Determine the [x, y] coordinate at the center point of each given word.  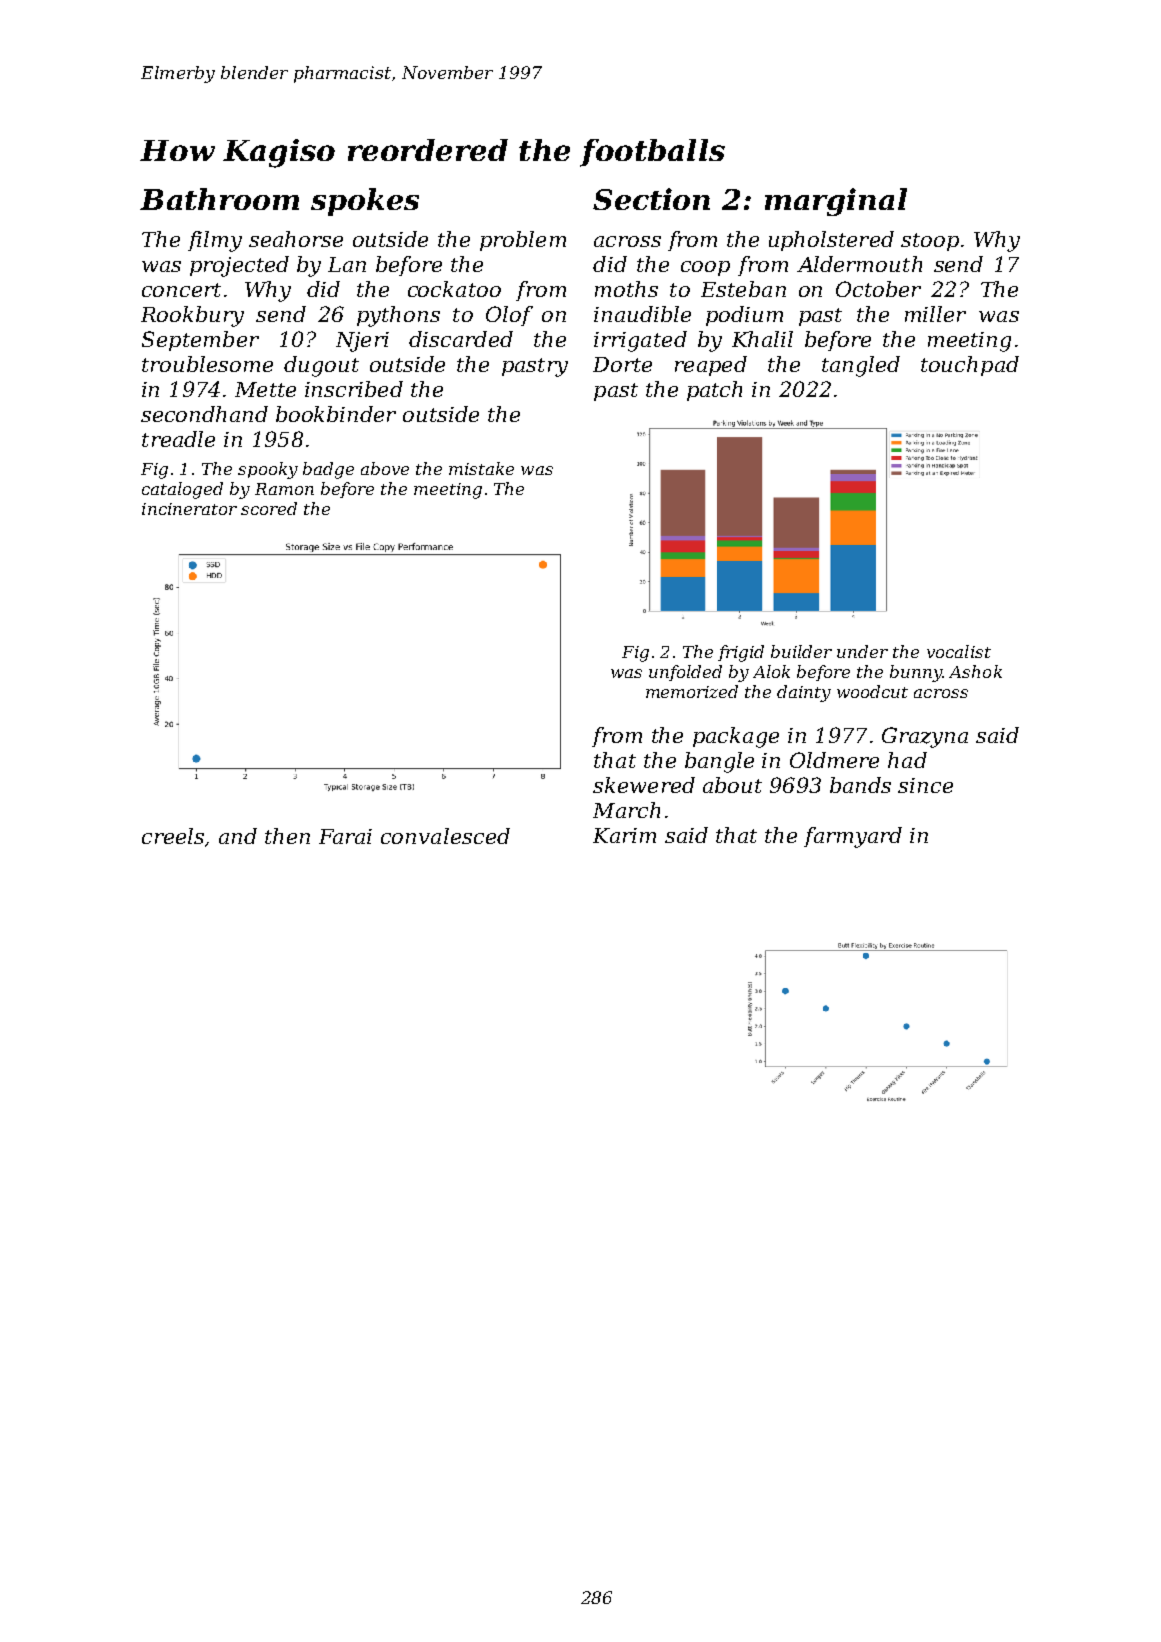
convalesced [445, 836]
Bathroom [219, 199]
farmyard [853, 837]
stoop [930, 242]
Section [651, 199]
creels [173, 836]
